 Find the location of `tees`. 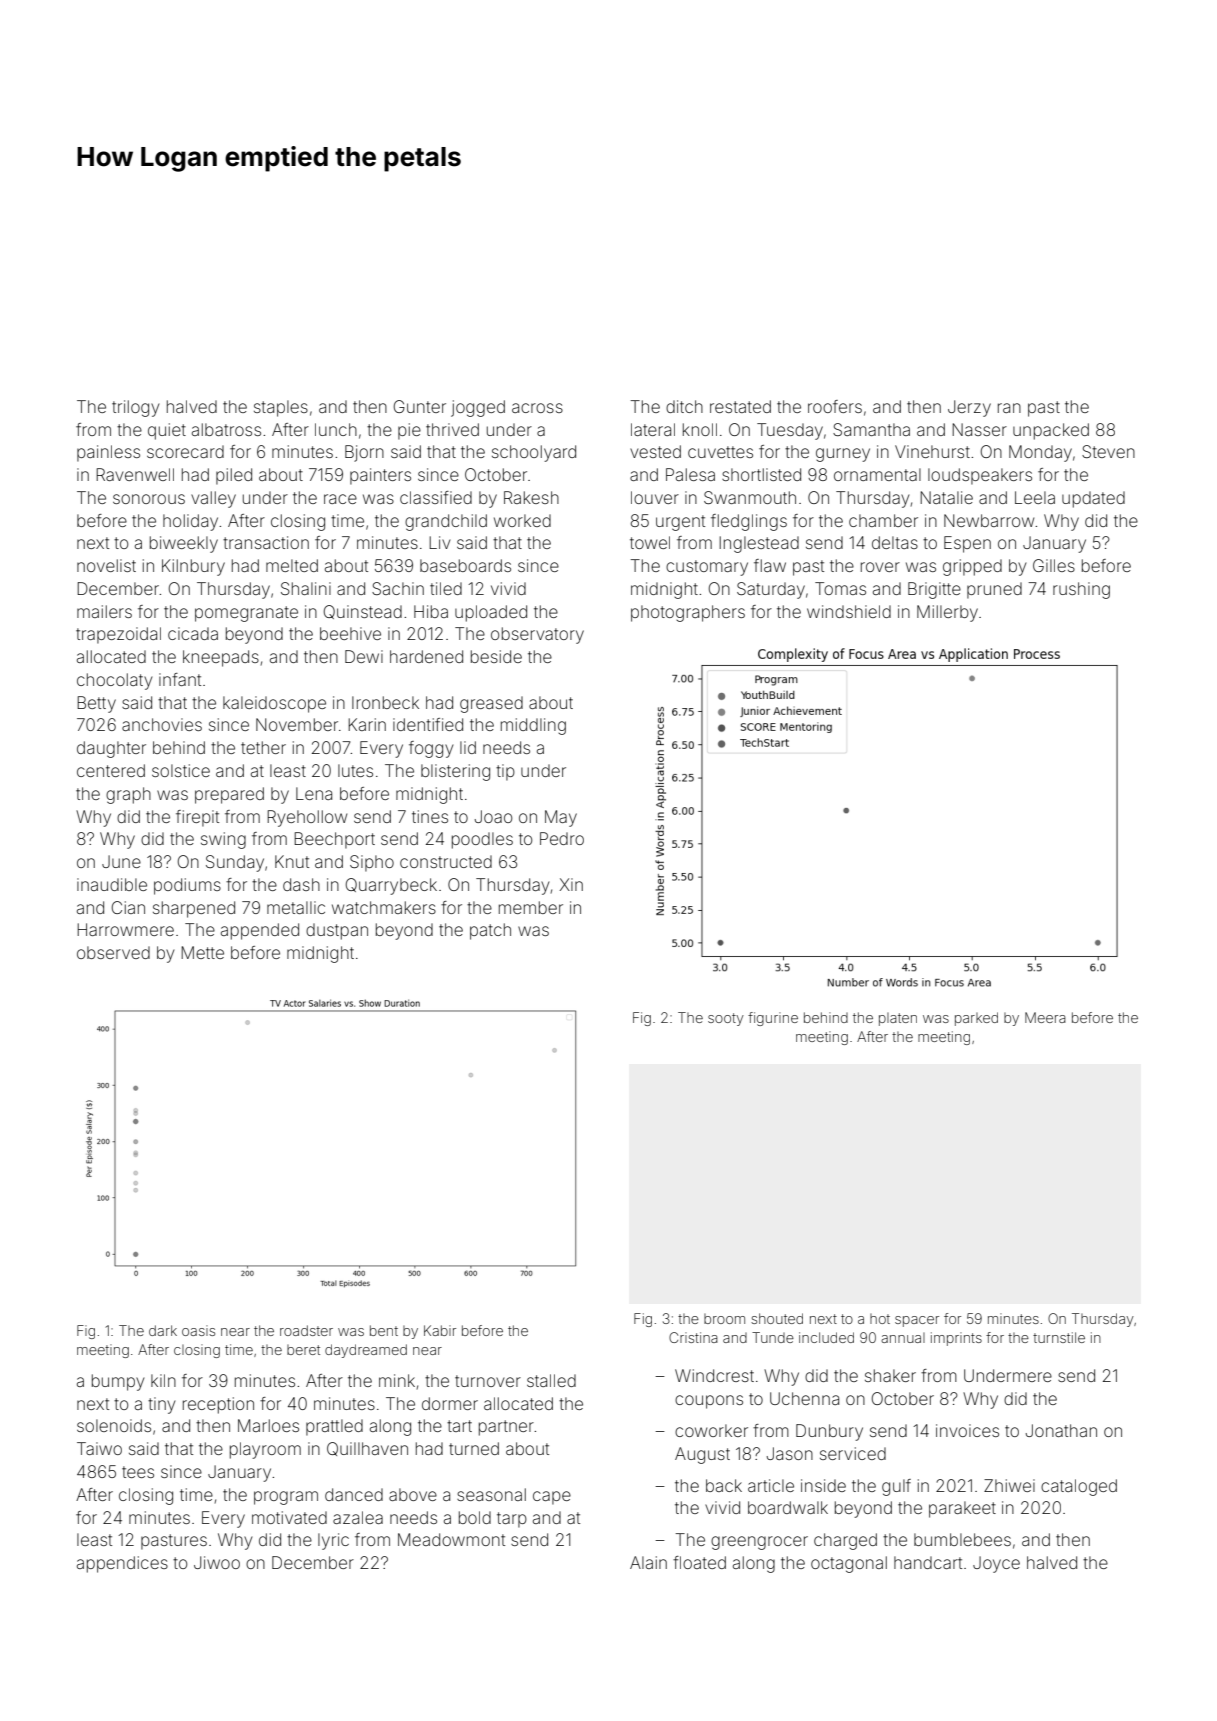

tees is located at coordinates (138, 1472).
